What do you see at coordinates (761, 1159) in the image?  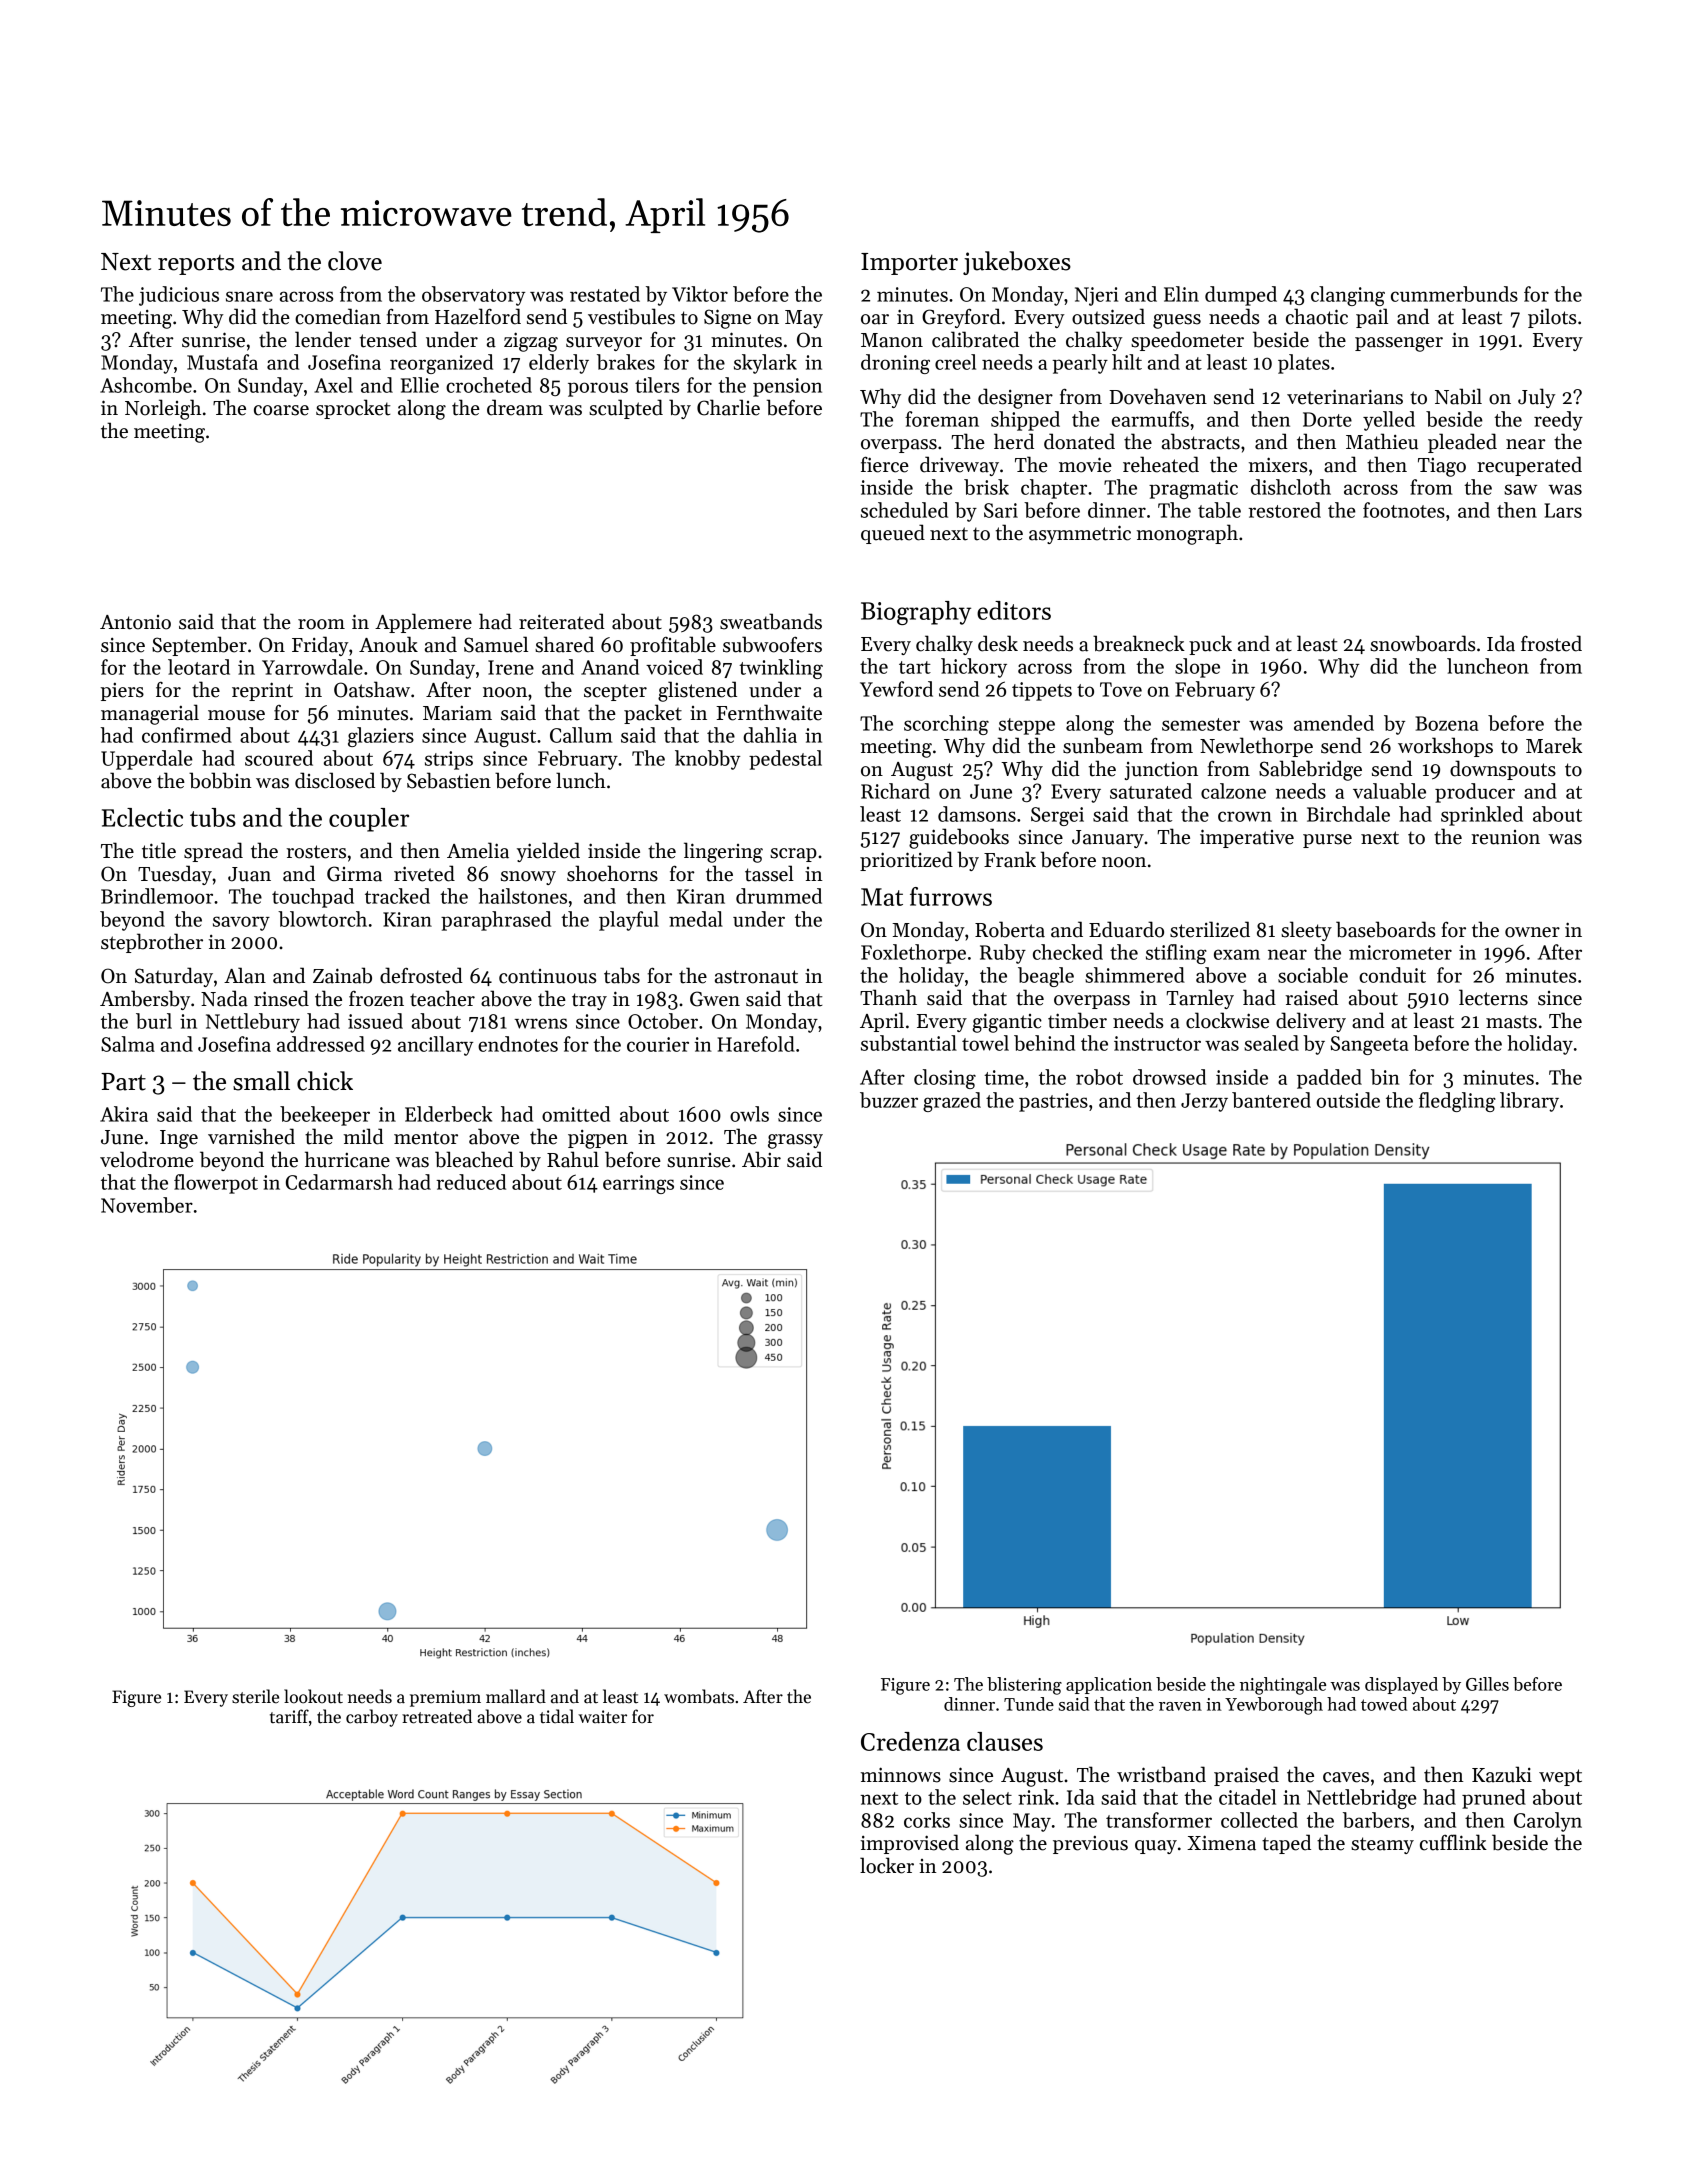 I see `Abir` at bounding box center [761, 1159].
